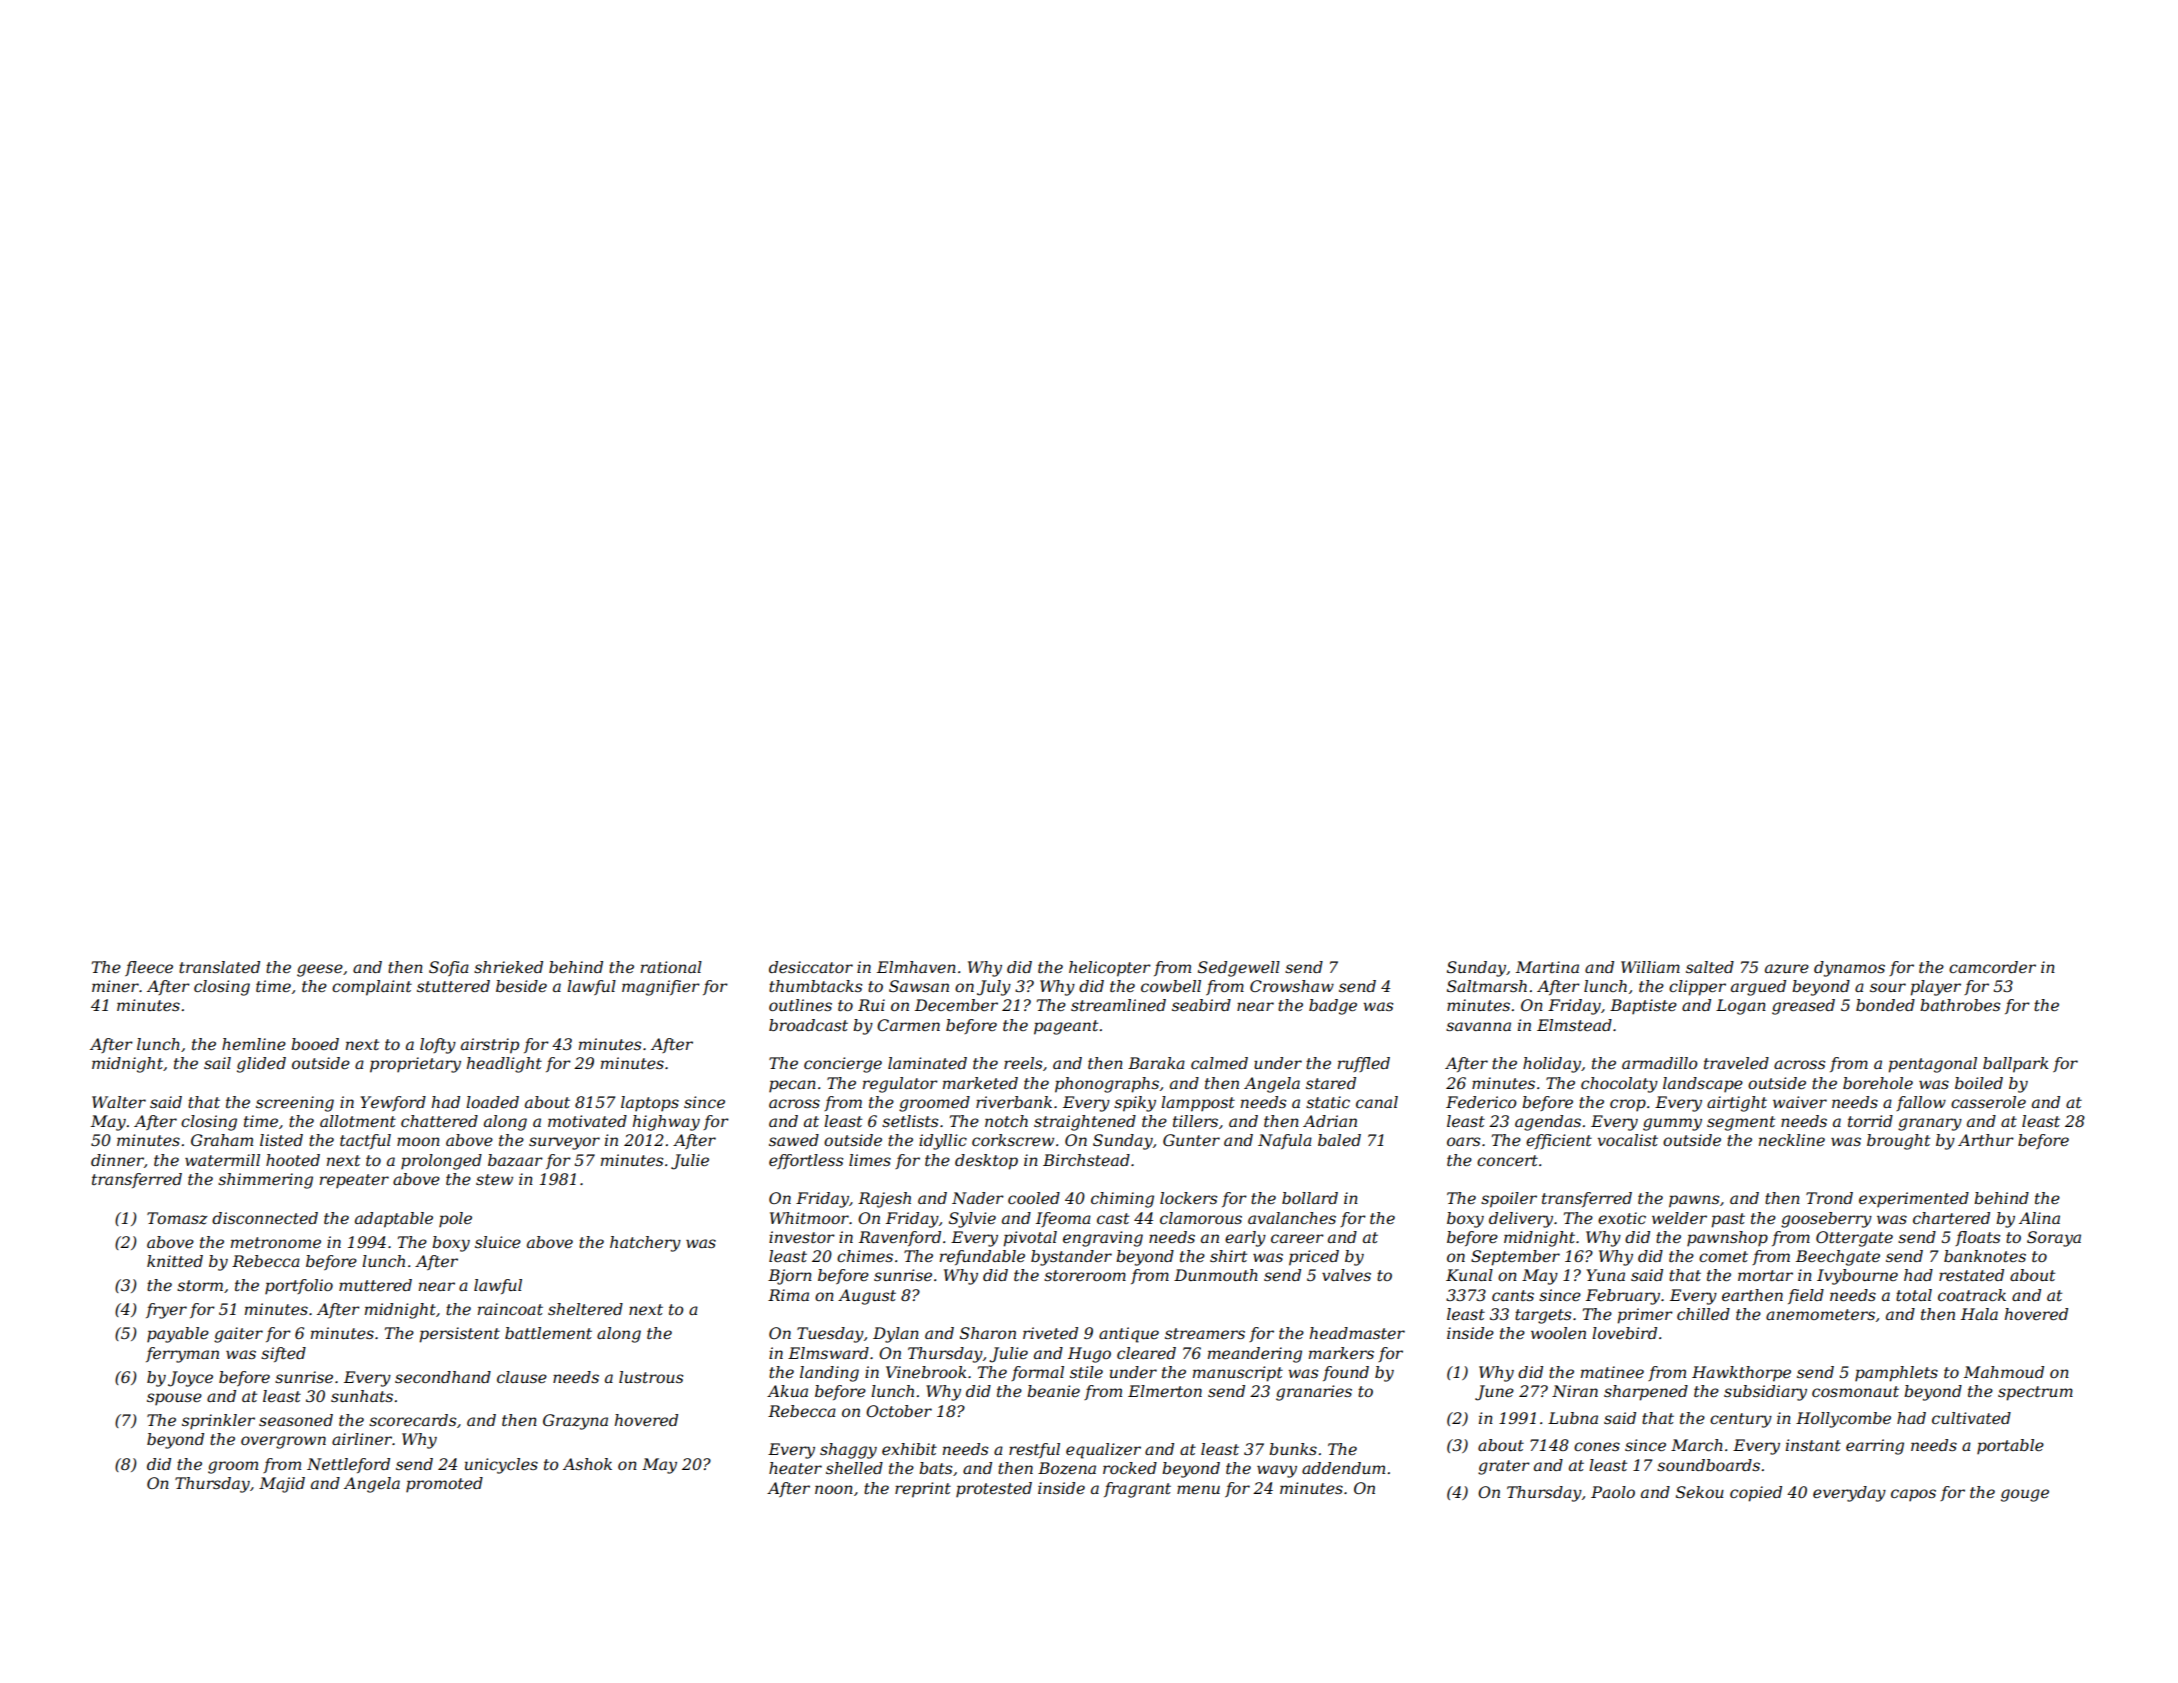  Describe the element at coordinates (1960, 1005) in the screenshot. I see `bathrobes` at that location.
